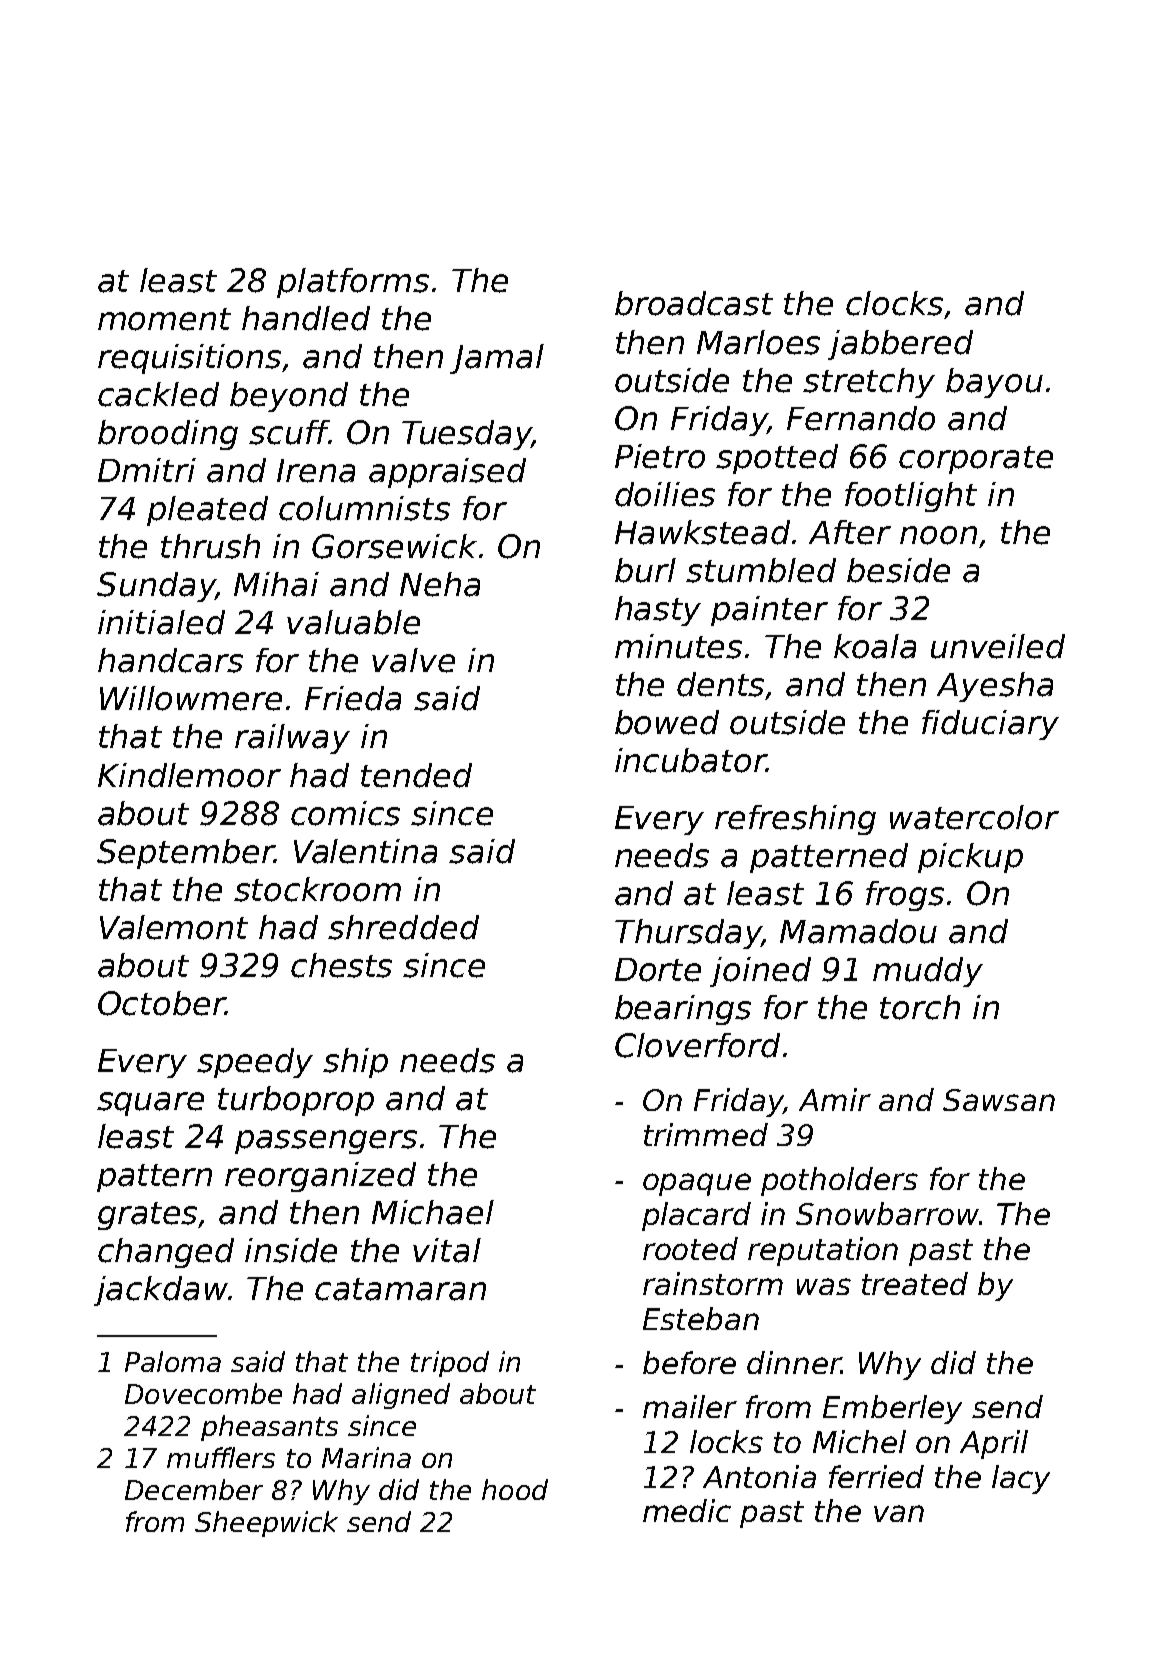  I want to click on Valentina, so click(365, 851).
